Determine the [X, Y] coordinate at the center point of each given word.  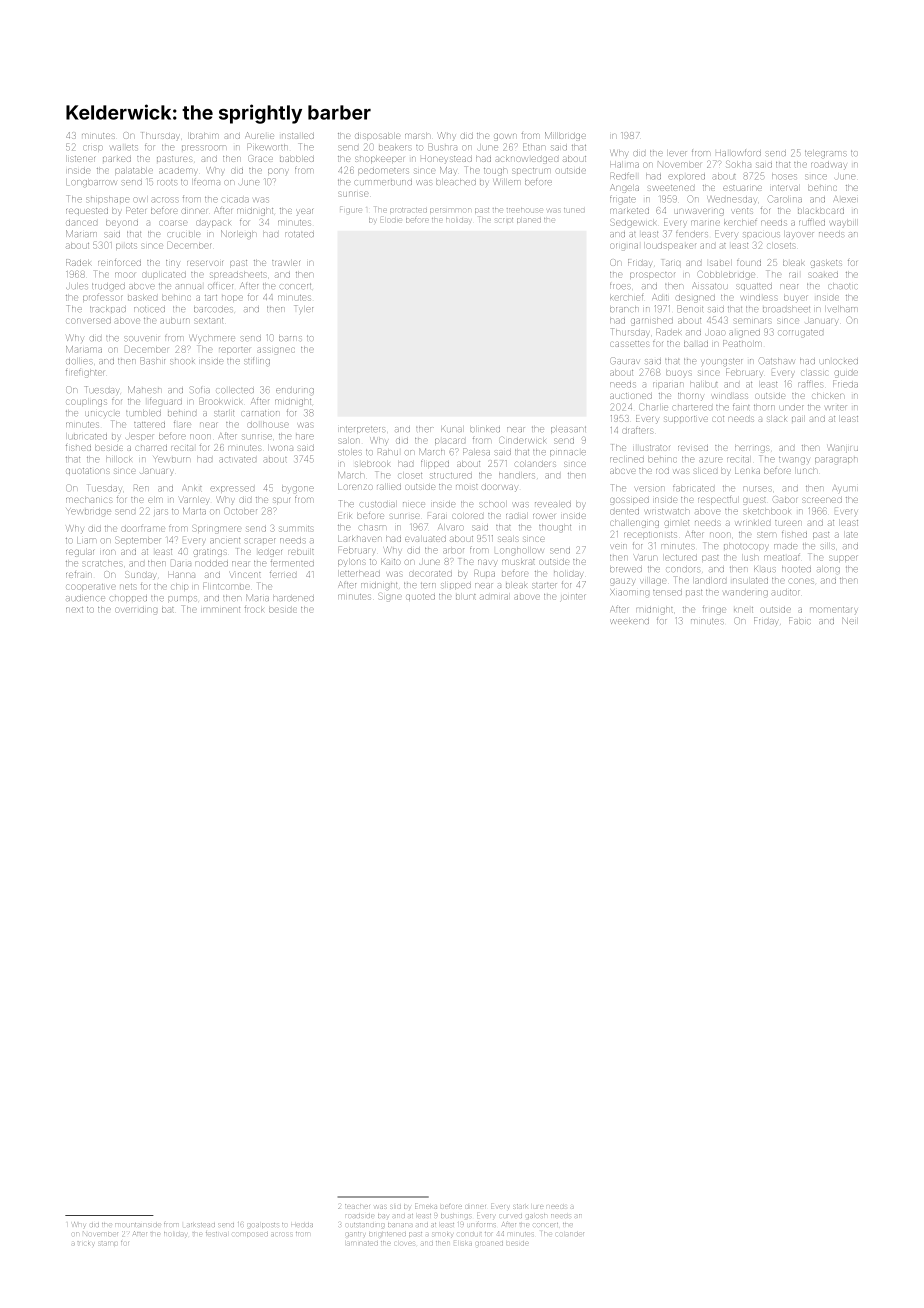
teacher [357, 1206]
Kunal [451, 429]
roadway [828, 165]
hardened [293, 598]
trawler [286, 263]
